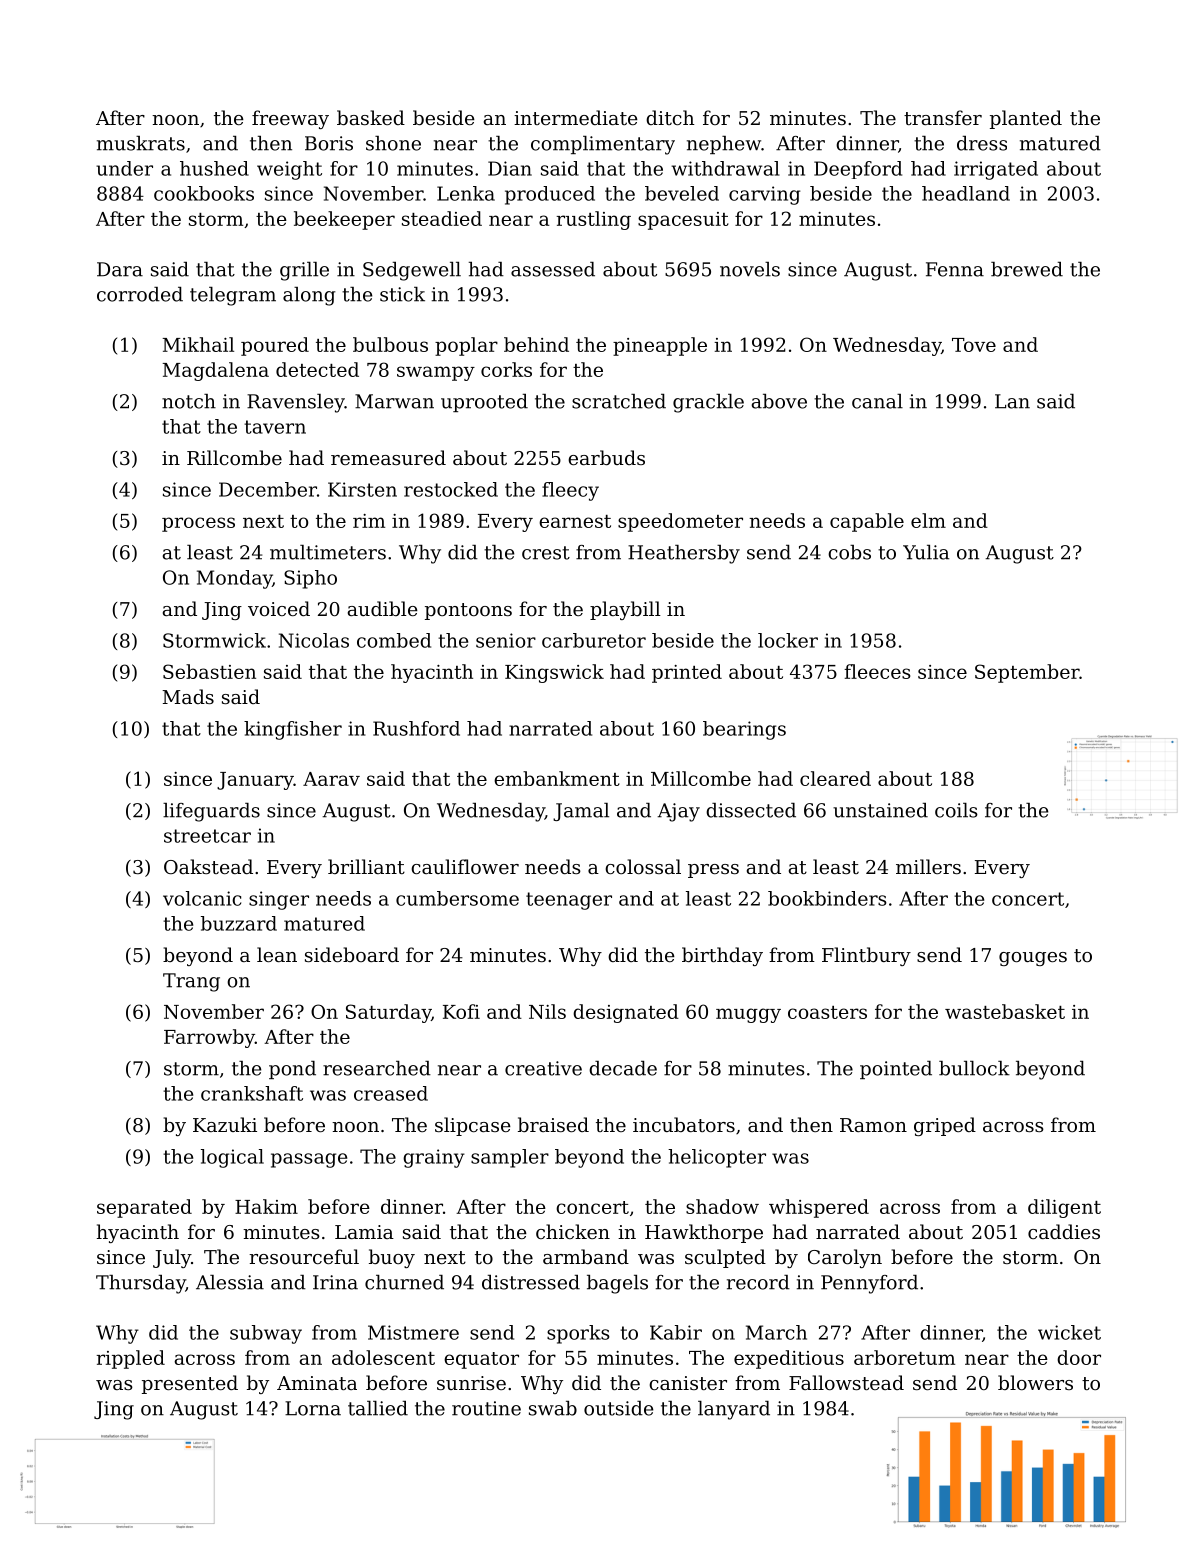 This page has height=1549, width=1197. What do you see at coordinates (207, 836) in the page?
I see `streetcar` at bounding box center [207, 836].
